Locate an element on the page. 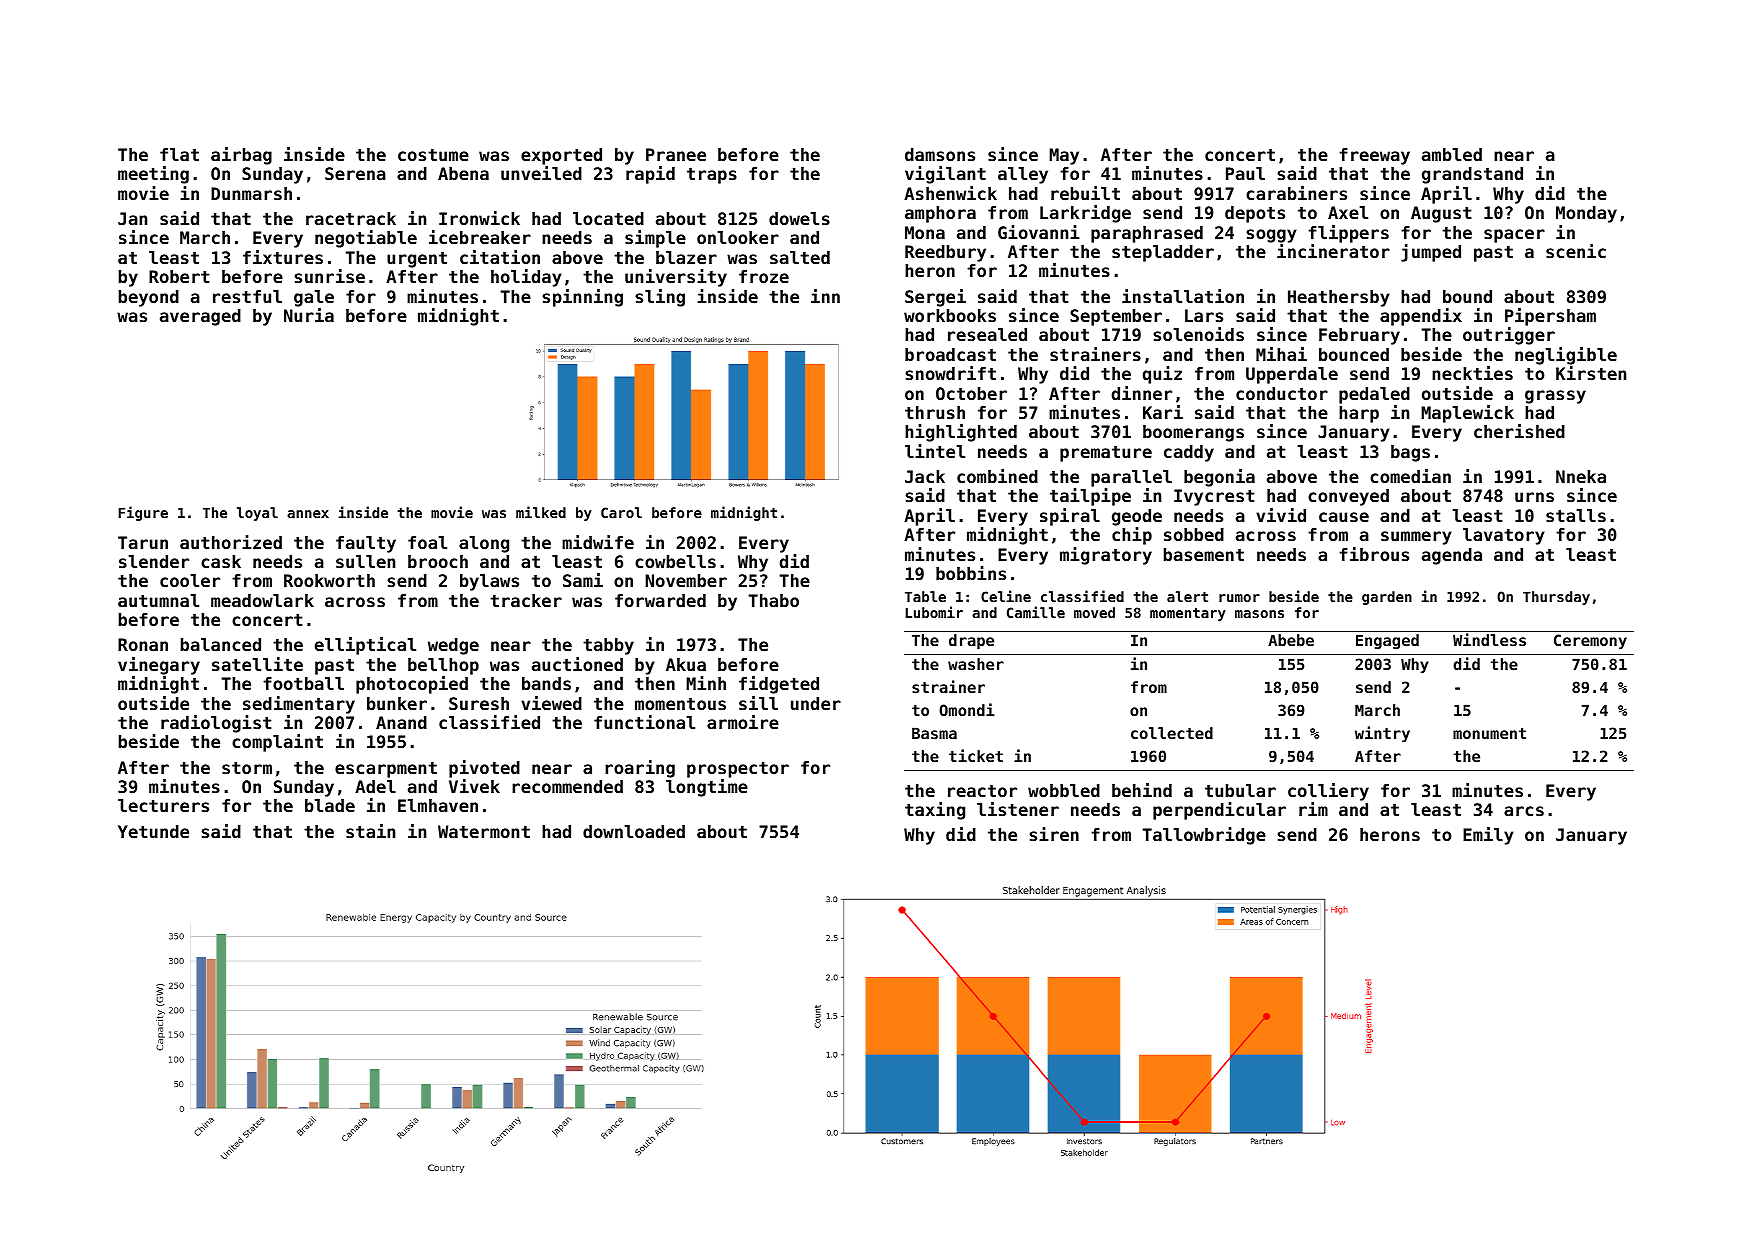  Paul is located at coordinates (1245, 173).
